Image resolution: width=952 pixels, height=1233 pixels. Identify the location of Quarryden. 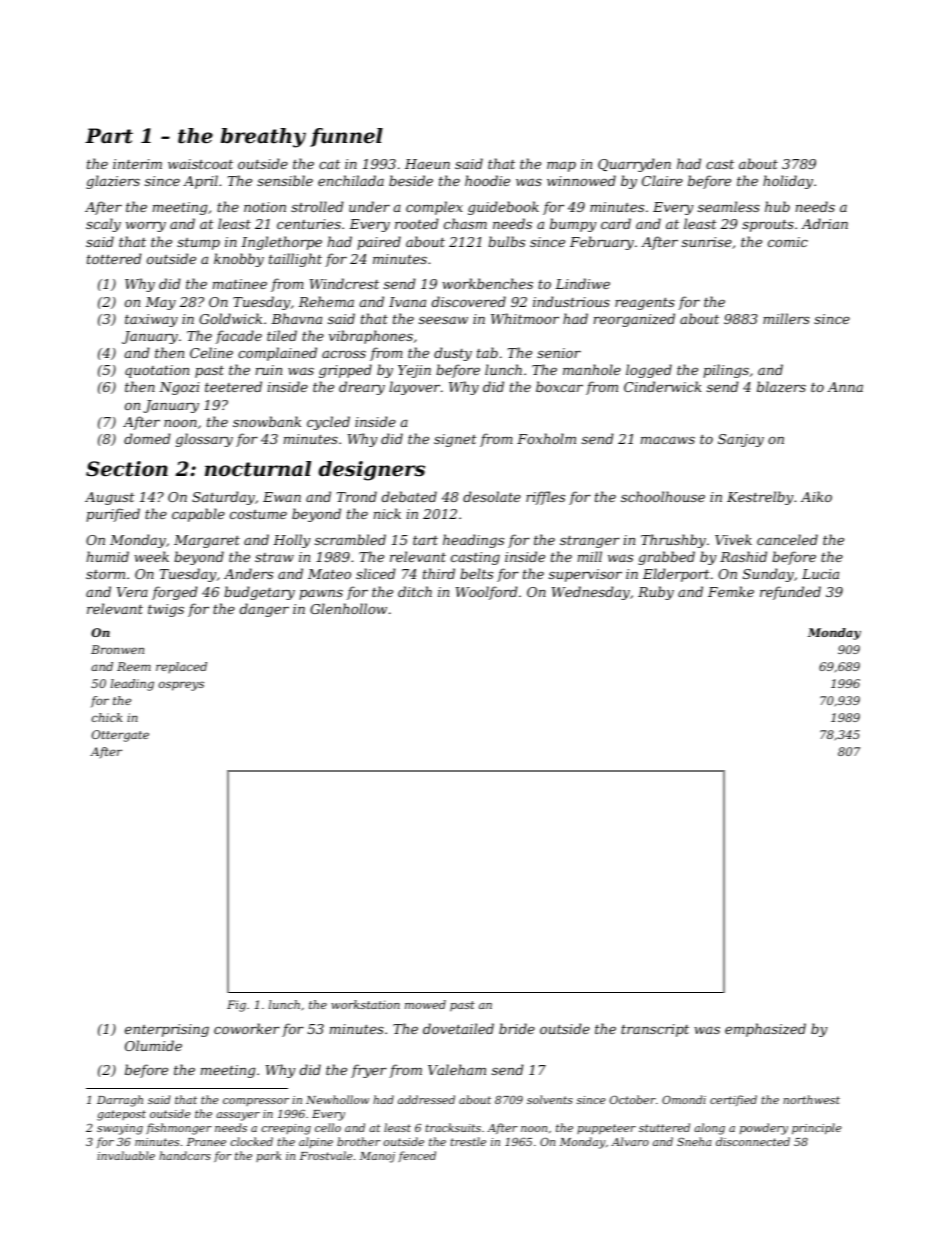
(634, 165).
